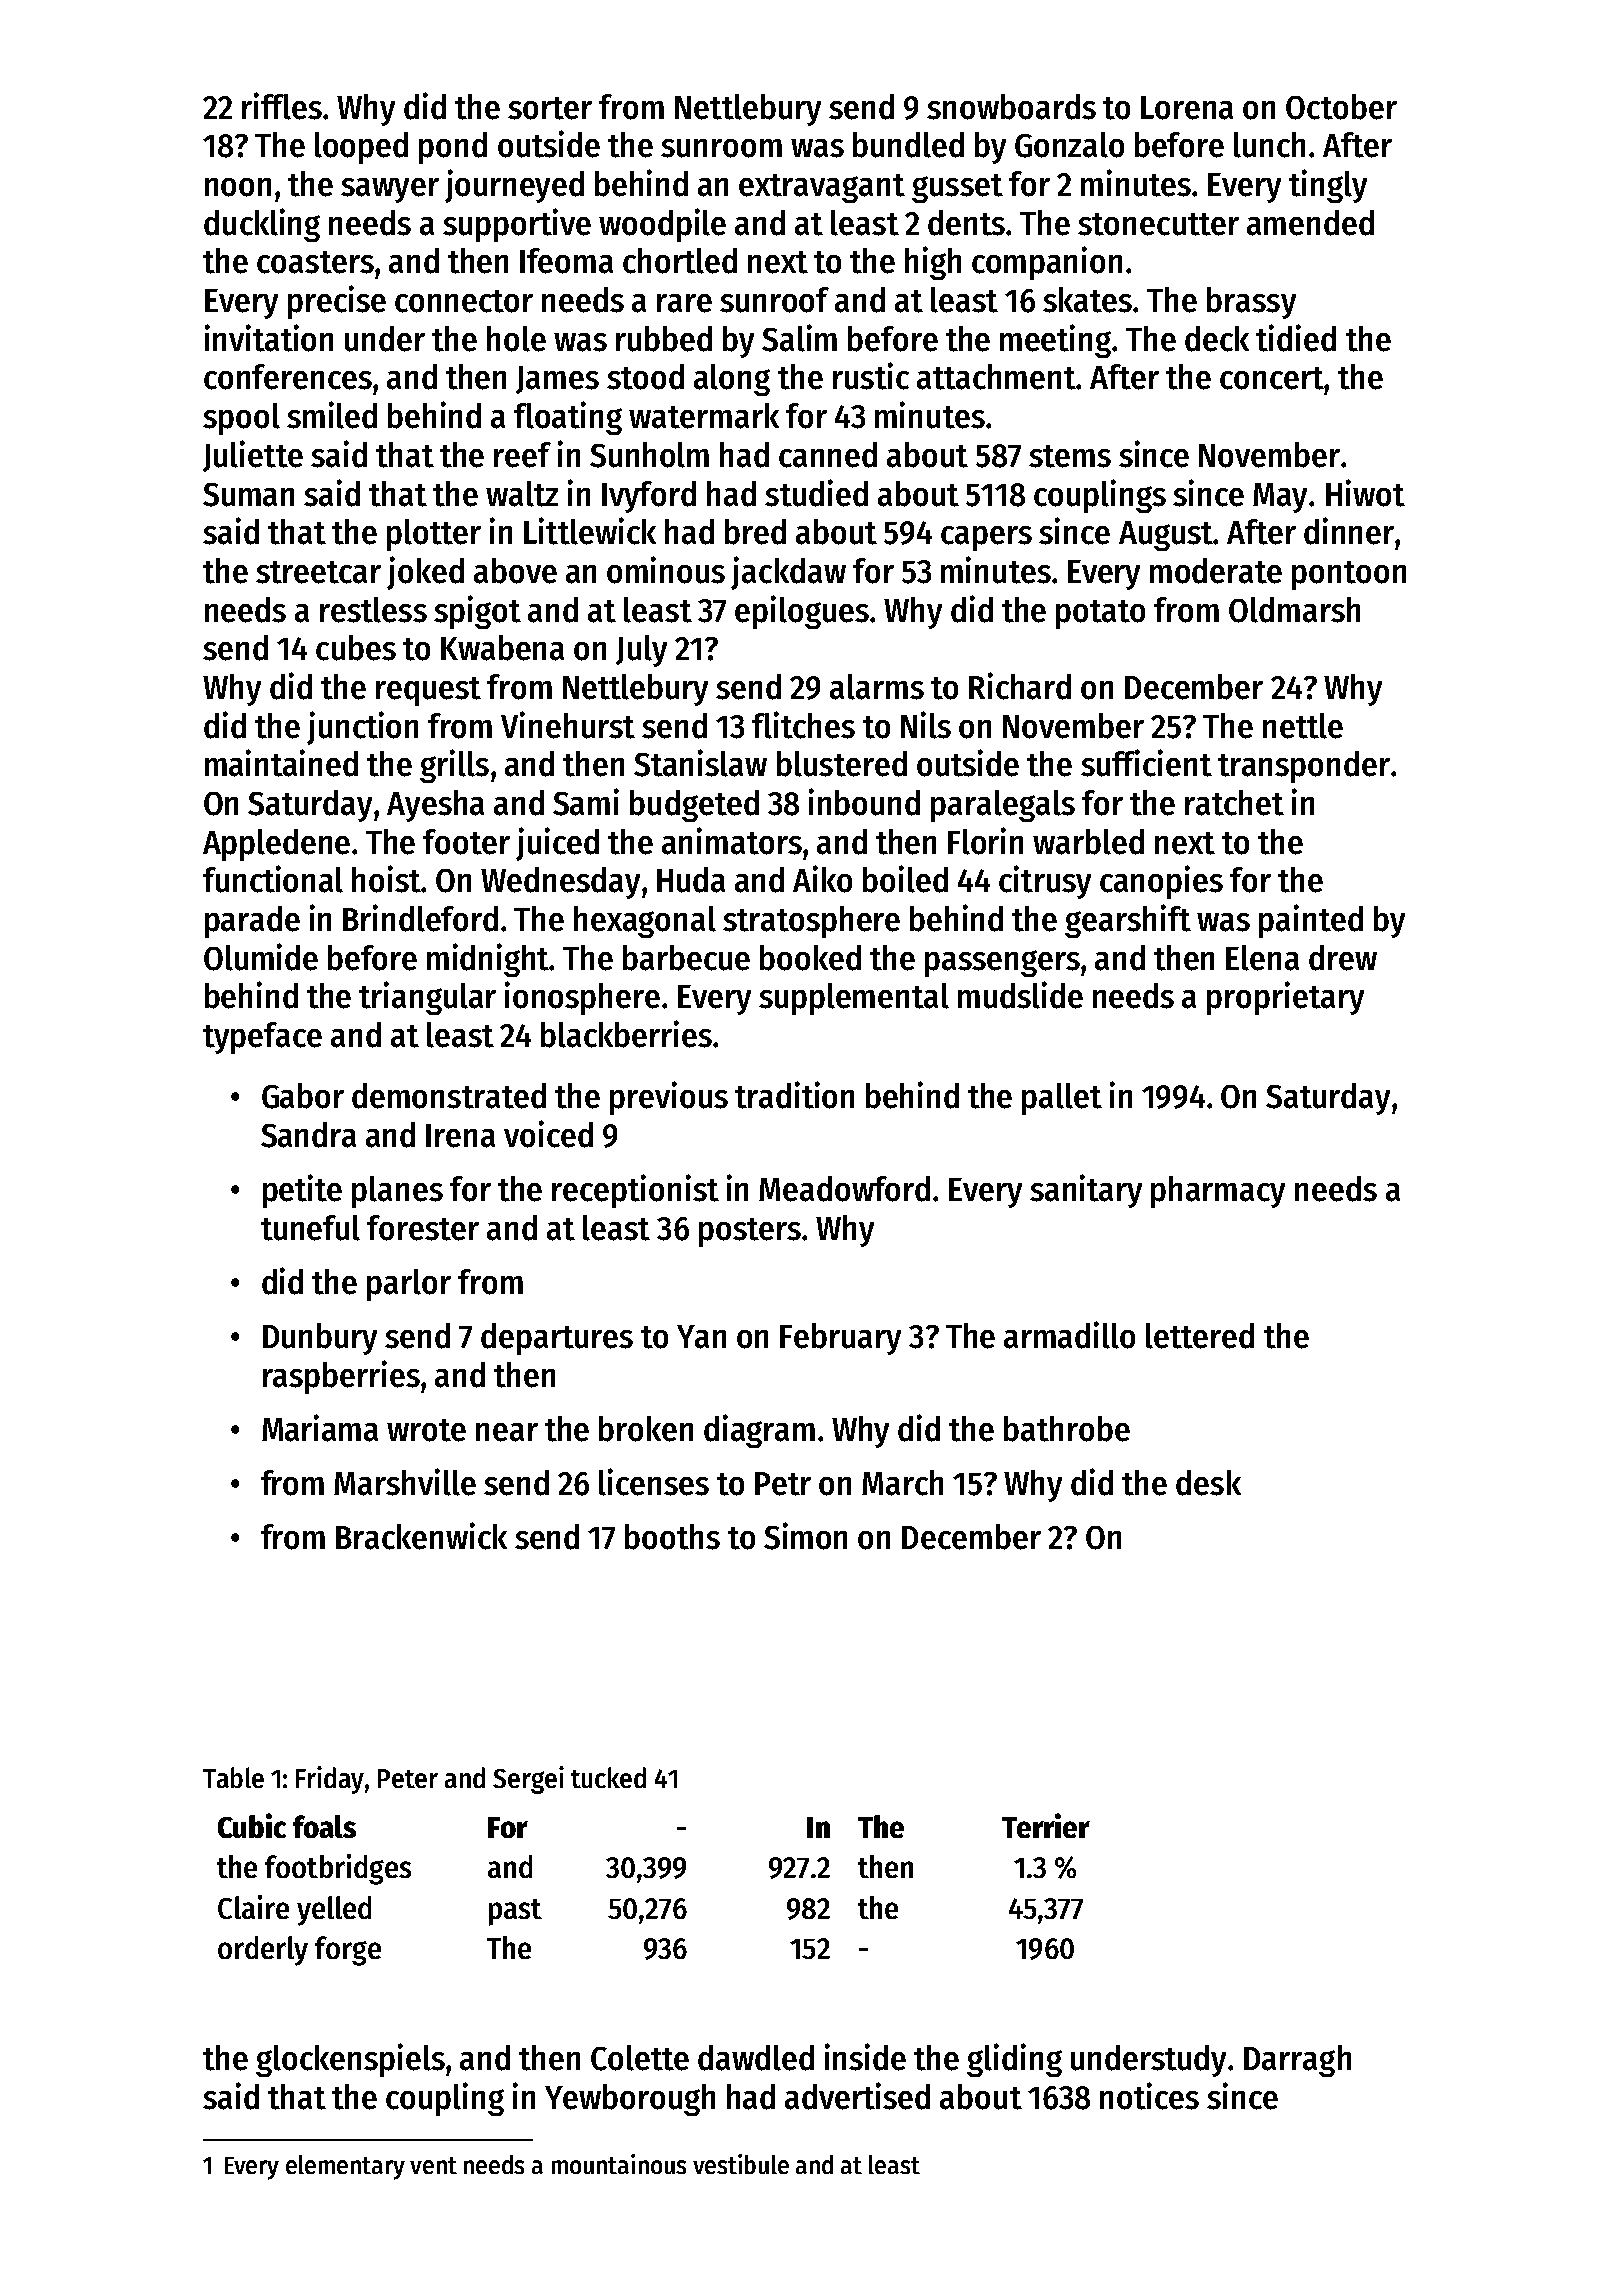  What do you see at coordinates (672, 1537) in the screenshot?
I see `booths` at bounding box center [672, 1537].
